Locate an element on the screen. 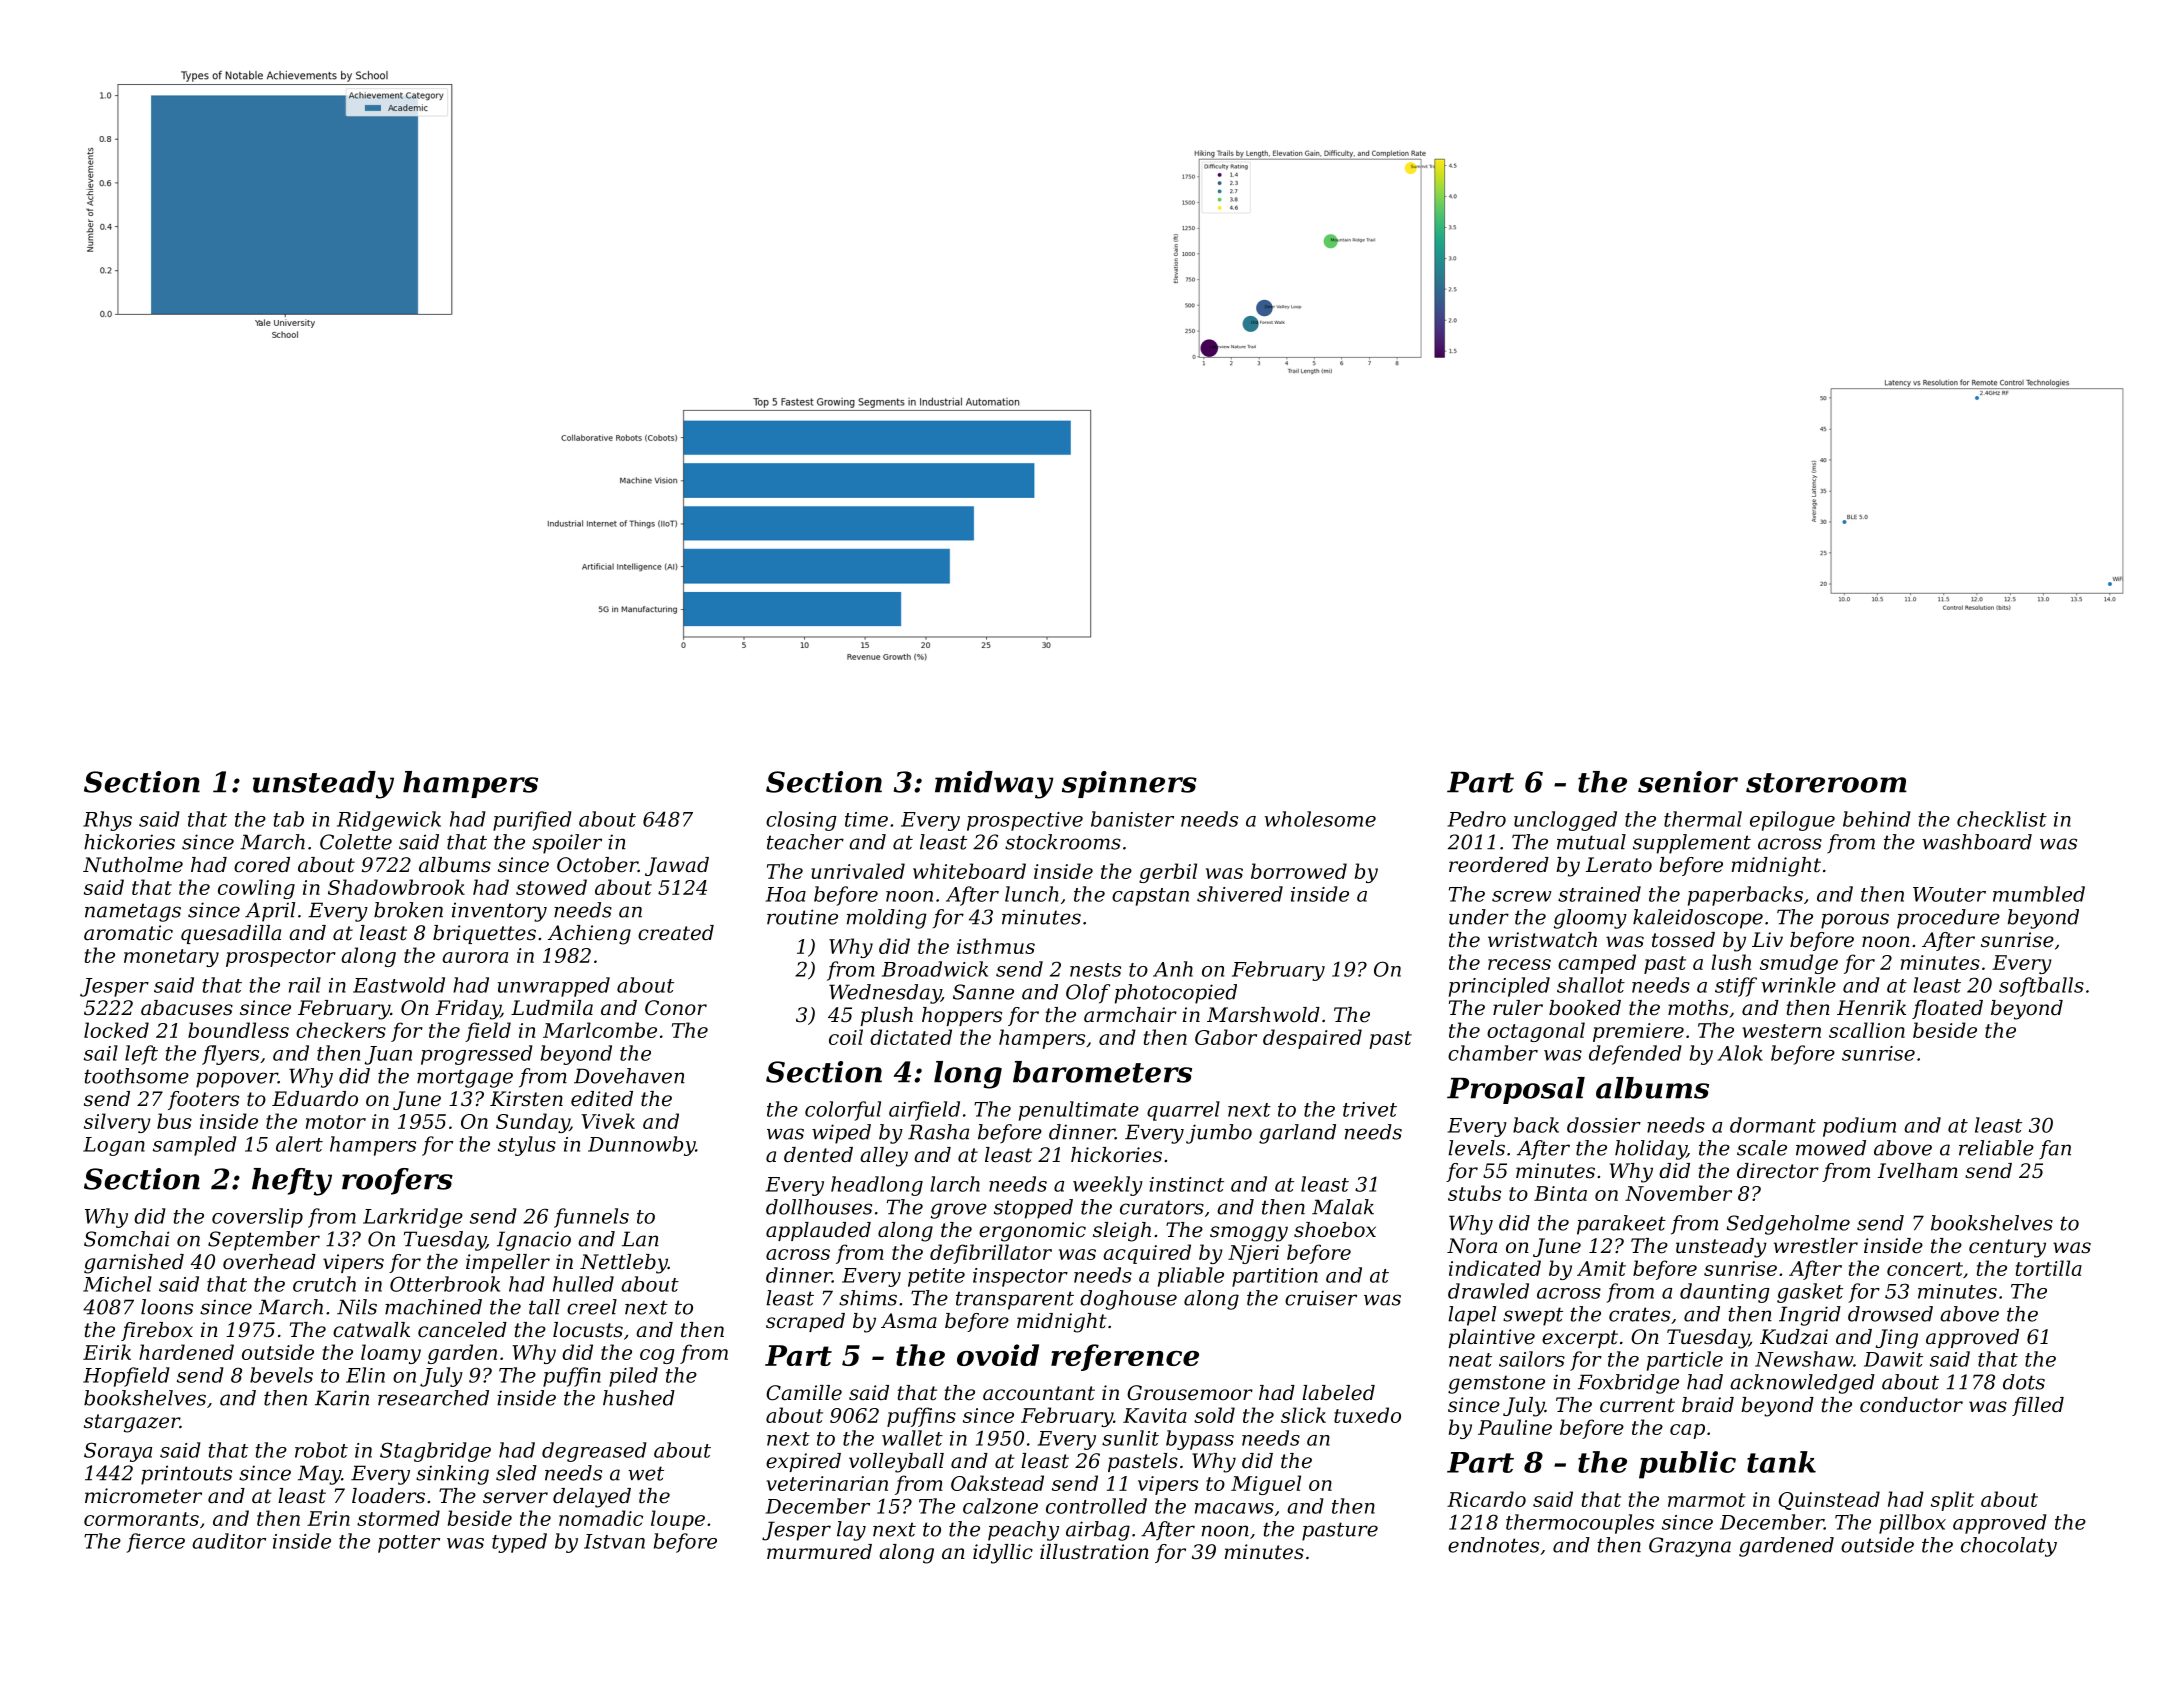 This screenshot has height=1683, width=2178. Eirik is located at coordinates (107, 1352).
